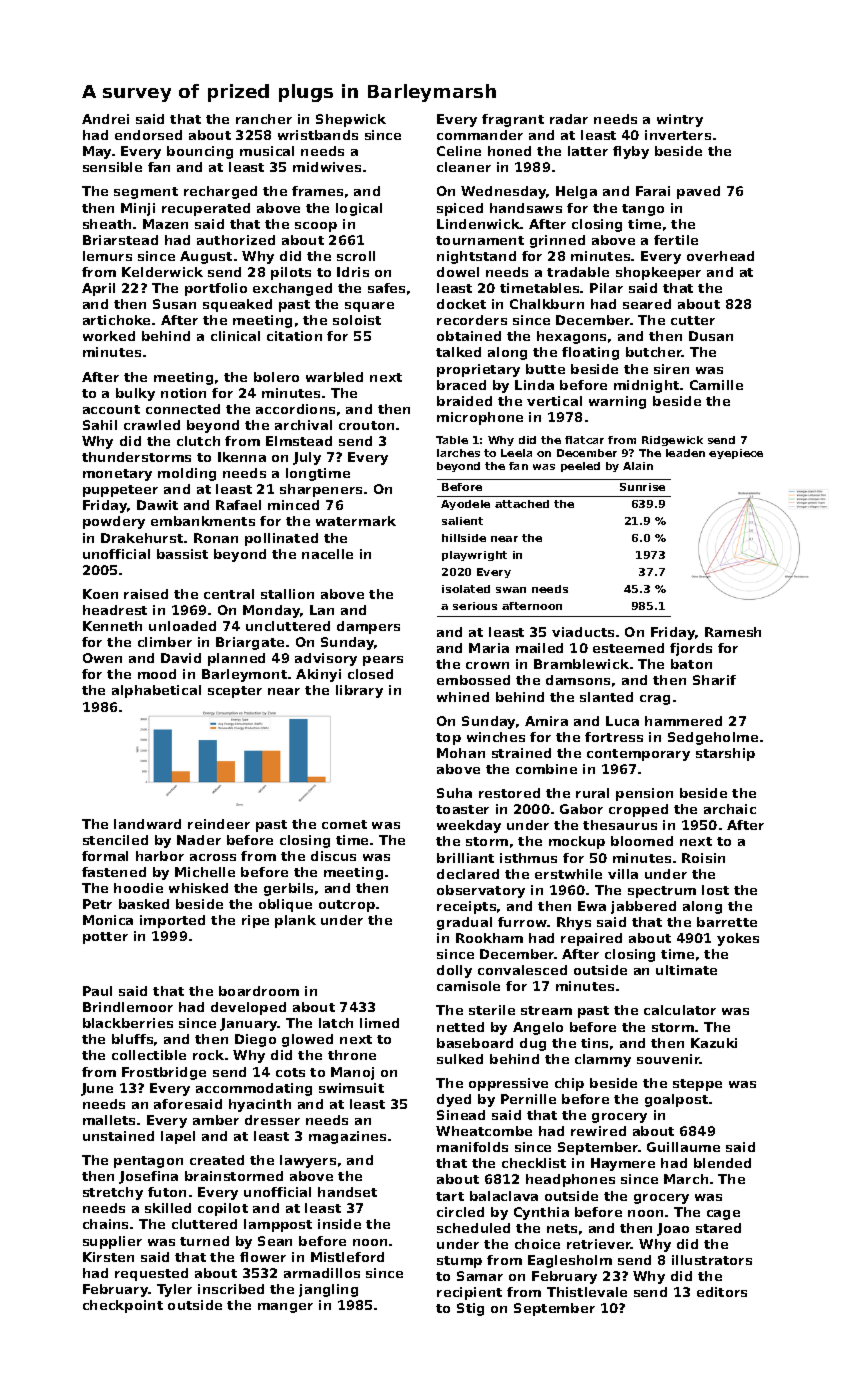 The image size is (849, 1400). What do you see at coordinates (671, 369) in the document?
I see `siren` at bounding box center [671, 369].
